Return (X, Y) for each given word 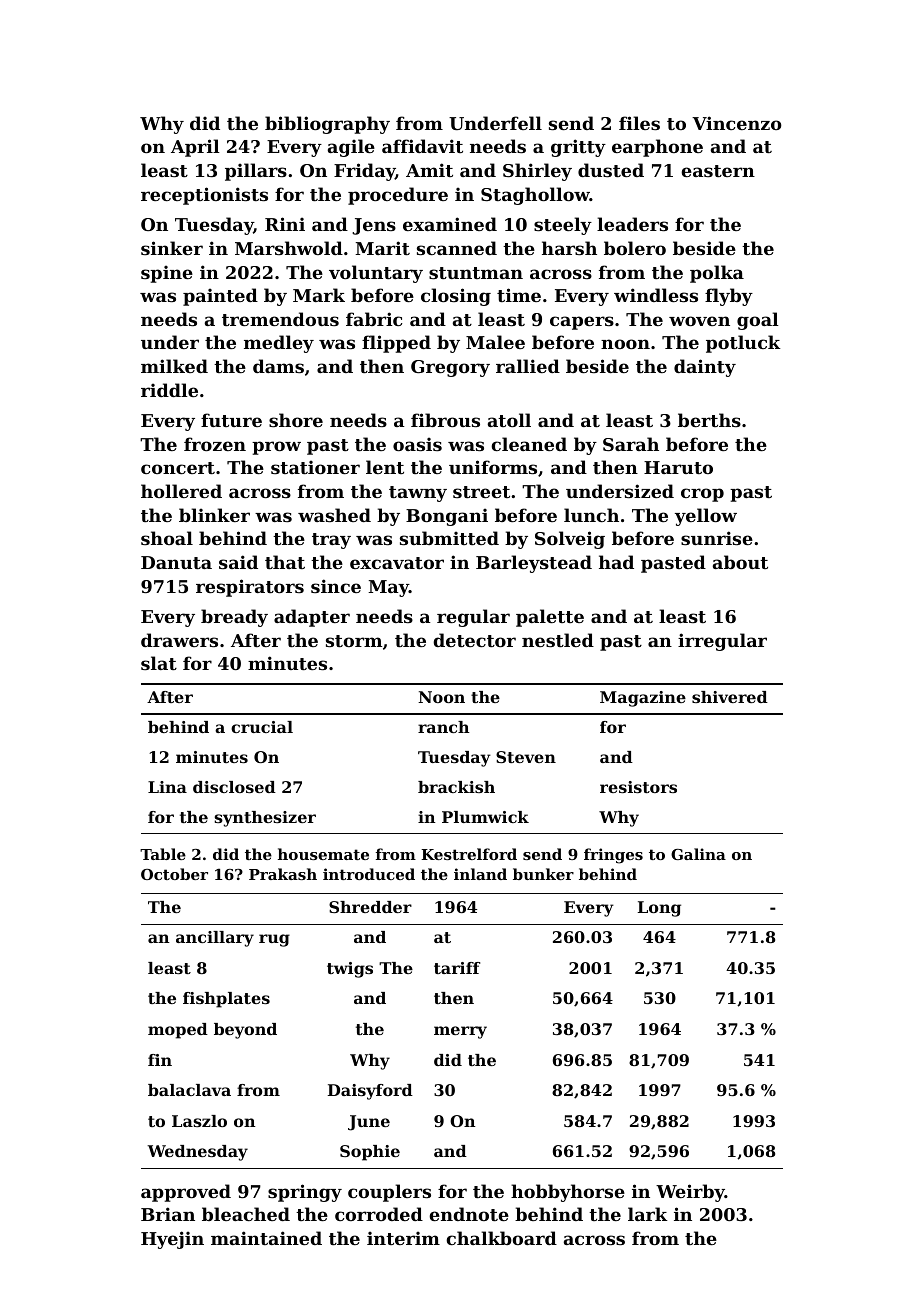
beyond (245, 1031)
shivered (730, 697)
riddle (169, 390)
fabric (374, 319)
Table (163, 854)
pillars (256, 172)
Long (659, 909)
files (639, 123)
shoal (167, 538)
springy (305, 1193)
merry (460, 1032)
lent (385, 467)
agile (351, 148)
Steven (526, 757)
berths (709, 420)
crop (702, 495)
